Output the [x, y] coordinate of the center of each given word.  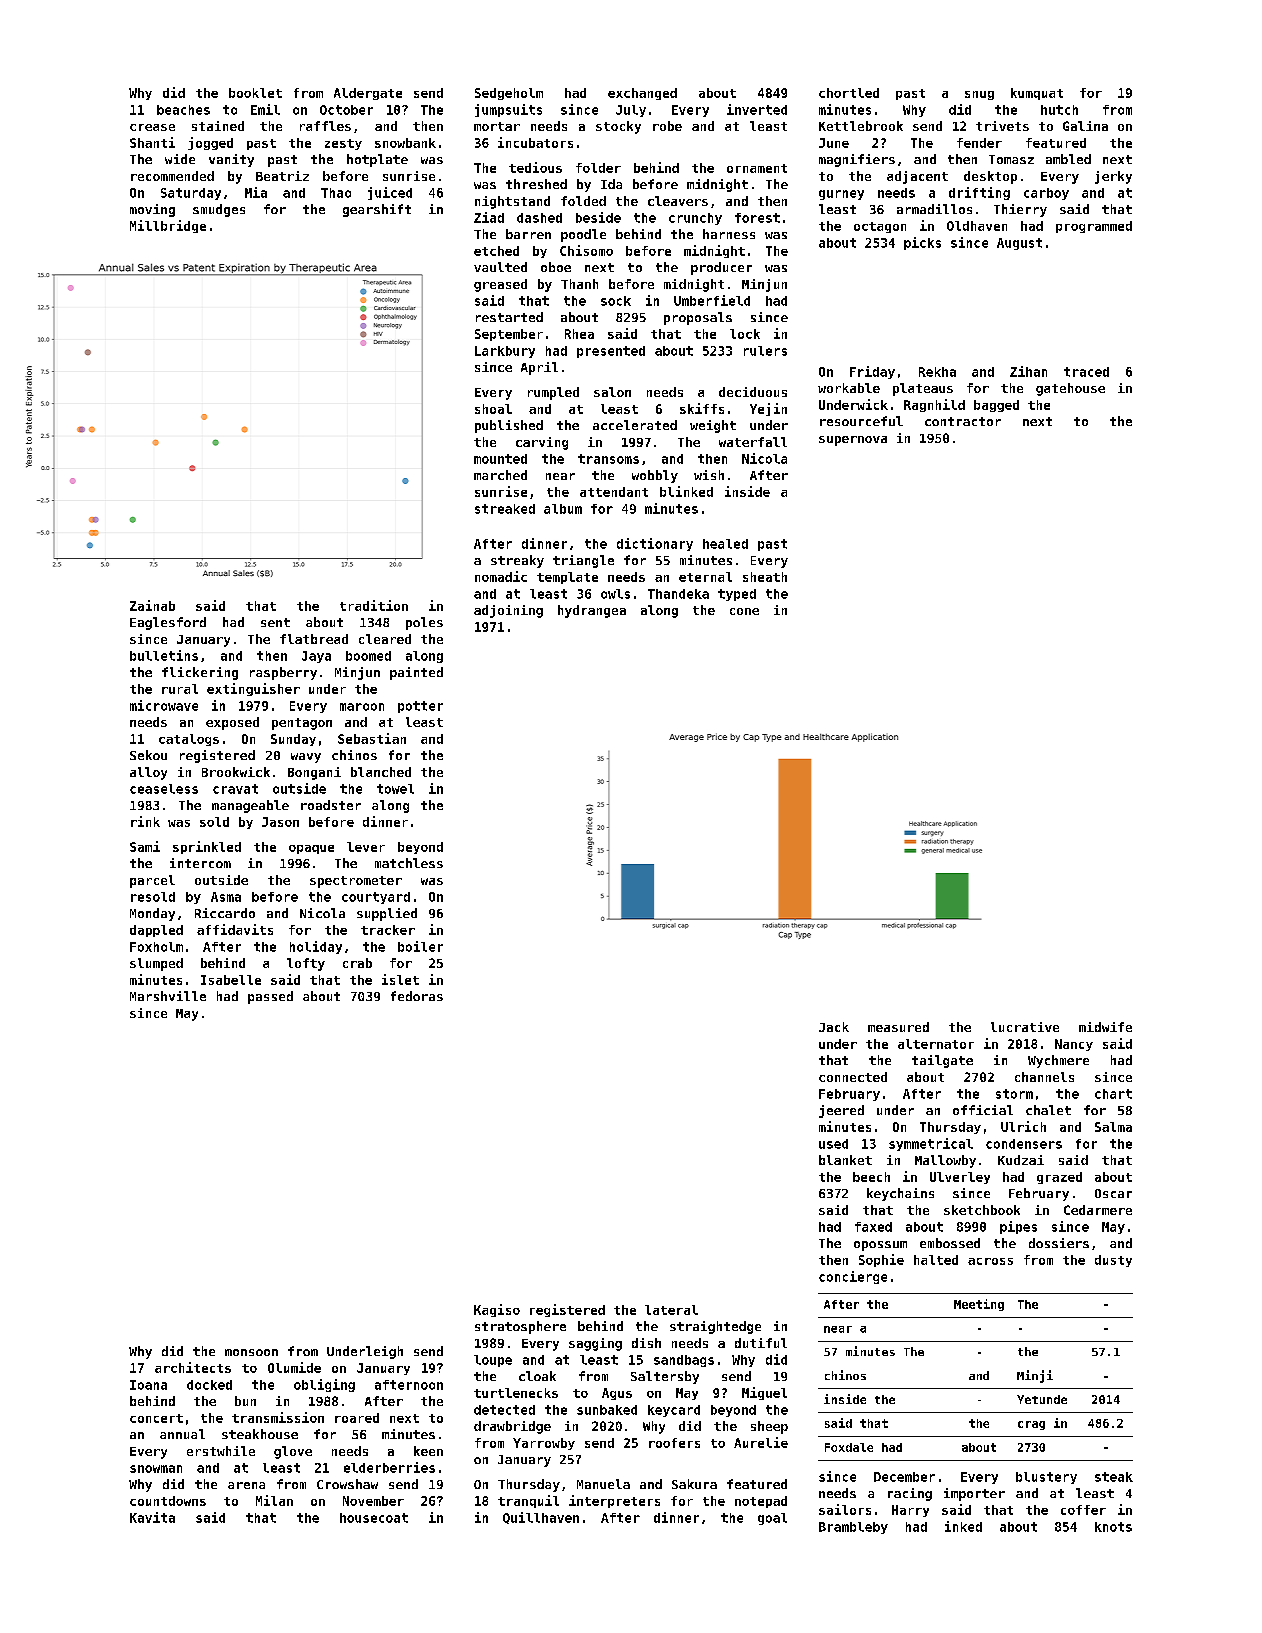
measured [898, 1027]
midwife [1105, 1027]
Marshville [168, 996]
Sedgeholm [509, 94]
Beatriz [282, 176]
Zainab [152, 605]
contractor [963, 421]
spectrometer [356, 882]
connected [853, 1077]
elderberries [389, 1467]
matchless [409, 863]
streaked [505, 509]
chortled [849, 93]
